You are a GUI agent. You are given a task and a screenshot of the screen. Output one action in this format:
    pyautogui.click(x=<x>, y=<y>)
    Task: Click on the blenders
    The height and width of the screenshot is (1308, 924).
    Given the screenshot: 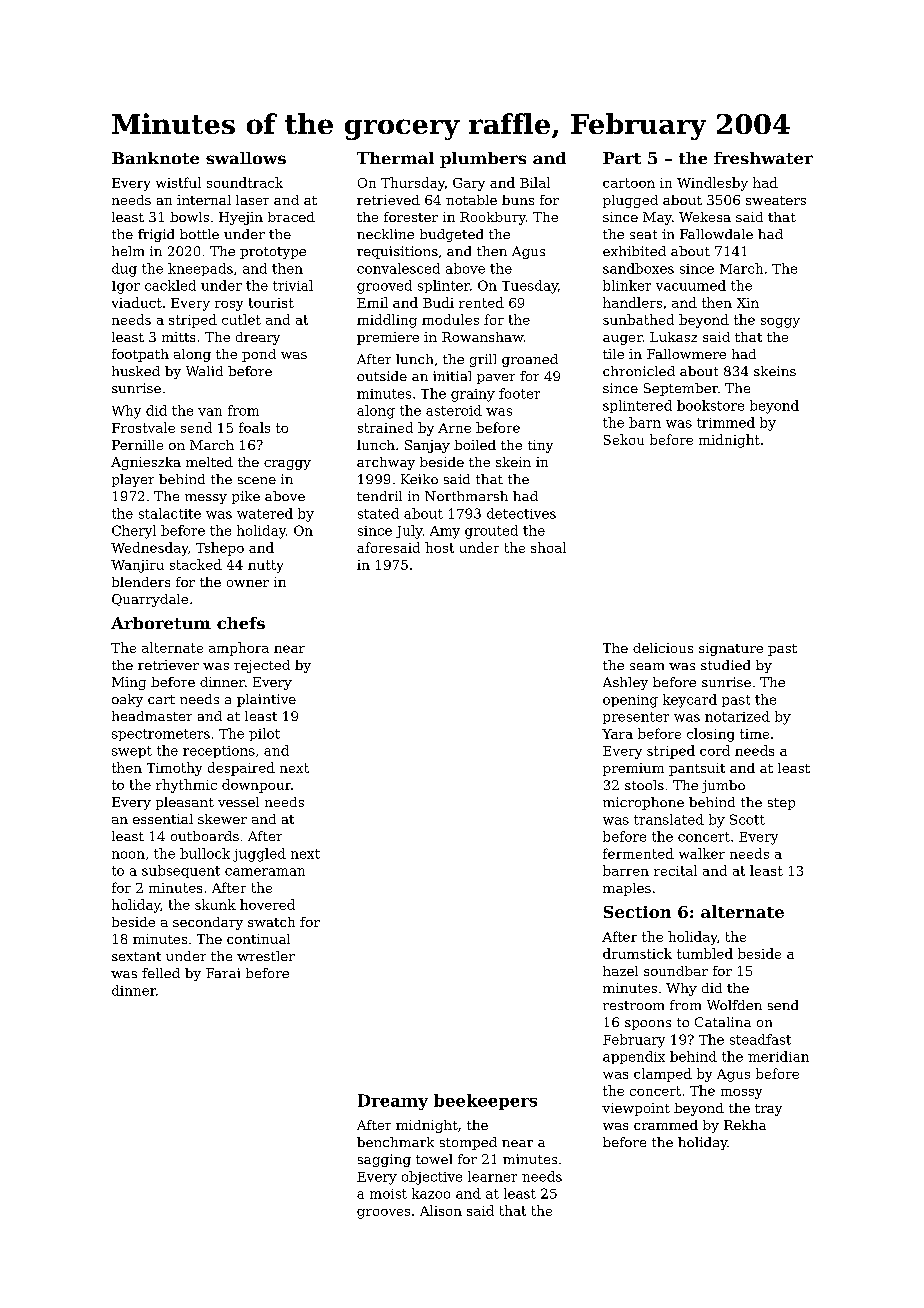 What is the action you would take?
    pyautogui.click(x=141, y=582)
